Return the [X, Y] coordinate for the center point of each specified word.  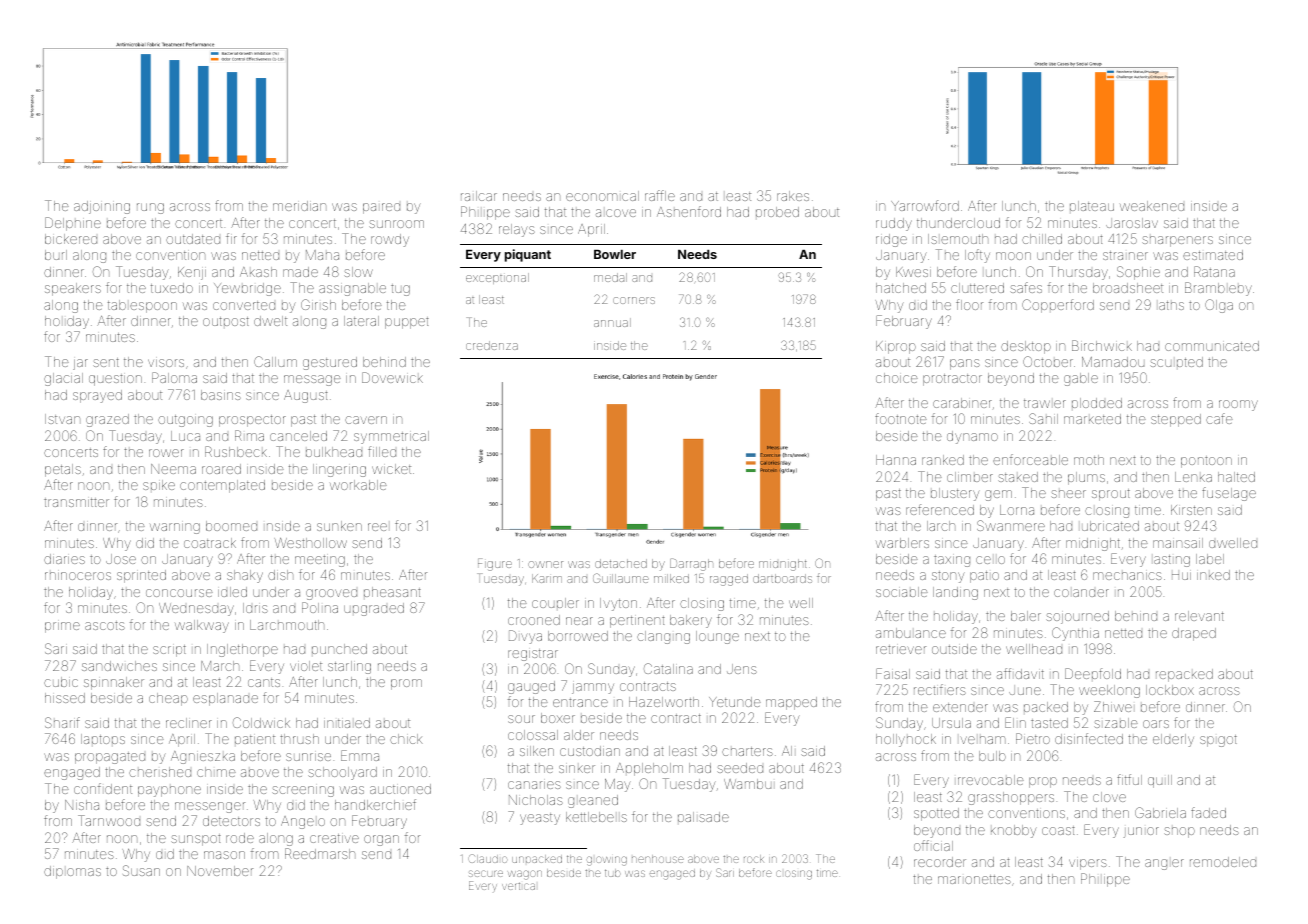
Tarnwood [109, 820]
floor [969, 304]
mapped [791, 703]
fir [231, 238]
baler [1026, 616]
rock [754, 859]
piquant [528, 255]
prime [62, 627]
